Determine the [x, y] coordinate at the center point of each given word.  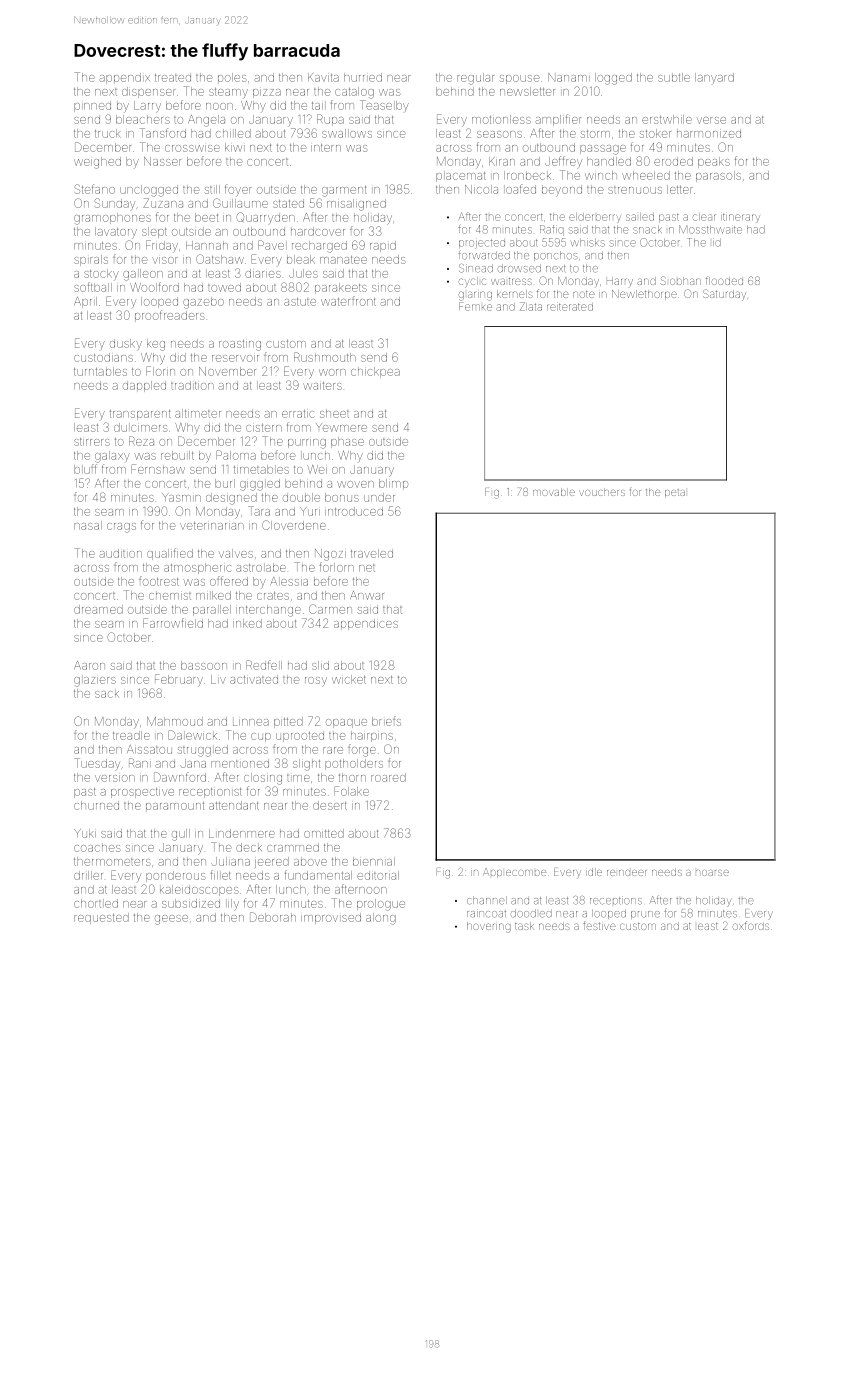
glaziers [95, 682]
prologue [381, 905]
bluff [85, 469]
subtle [674, 77]
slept [154, 232]
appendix [125, 78]
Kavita [323, 77]
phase [347, 442]
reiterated [570, 307]
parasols [718, 176]
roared [388, 777]
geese [171, 920]
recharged [319, 247]
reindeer [627, 873]
